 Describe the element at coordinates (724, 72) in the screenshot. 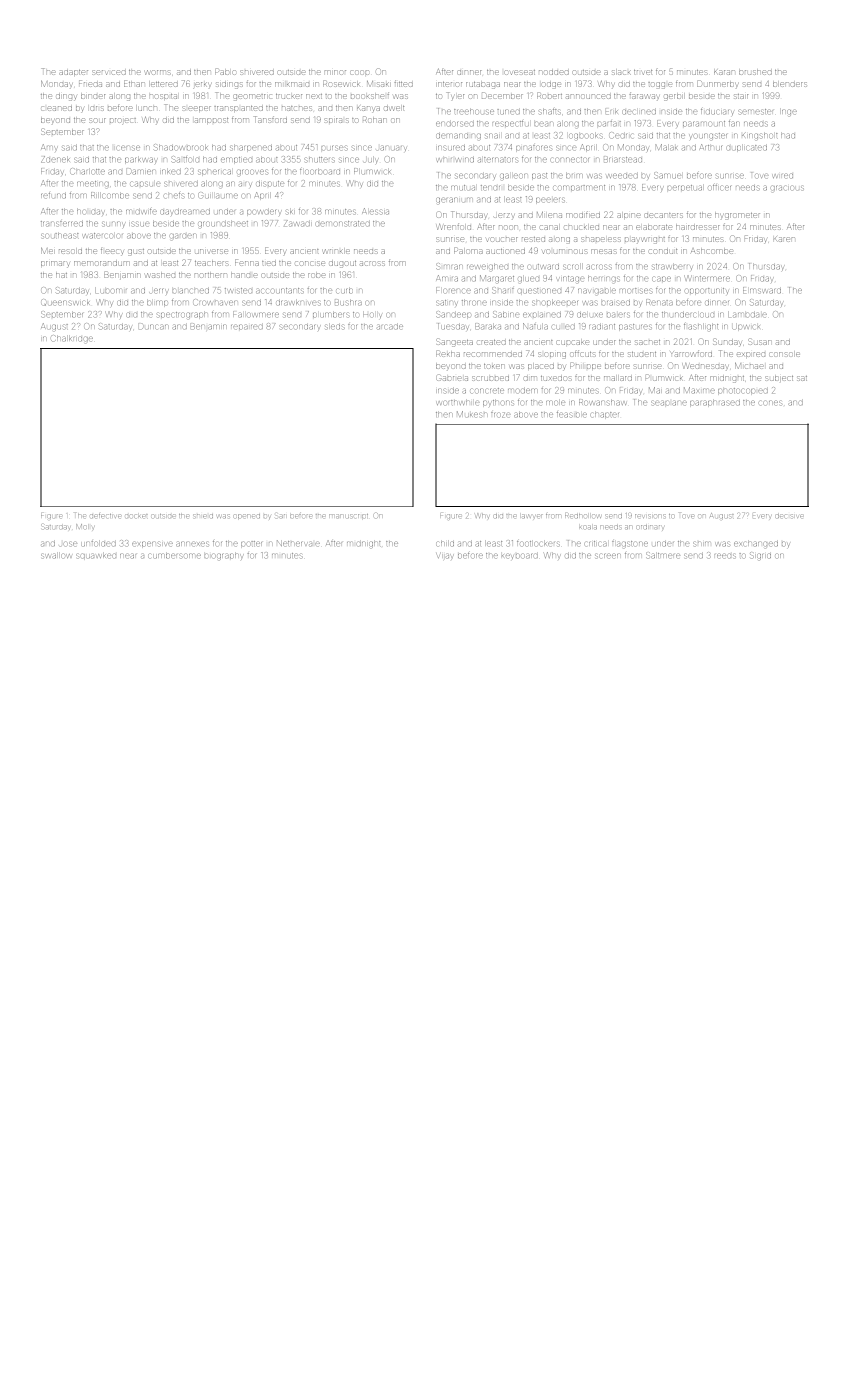

I see `Karan` at that location.
